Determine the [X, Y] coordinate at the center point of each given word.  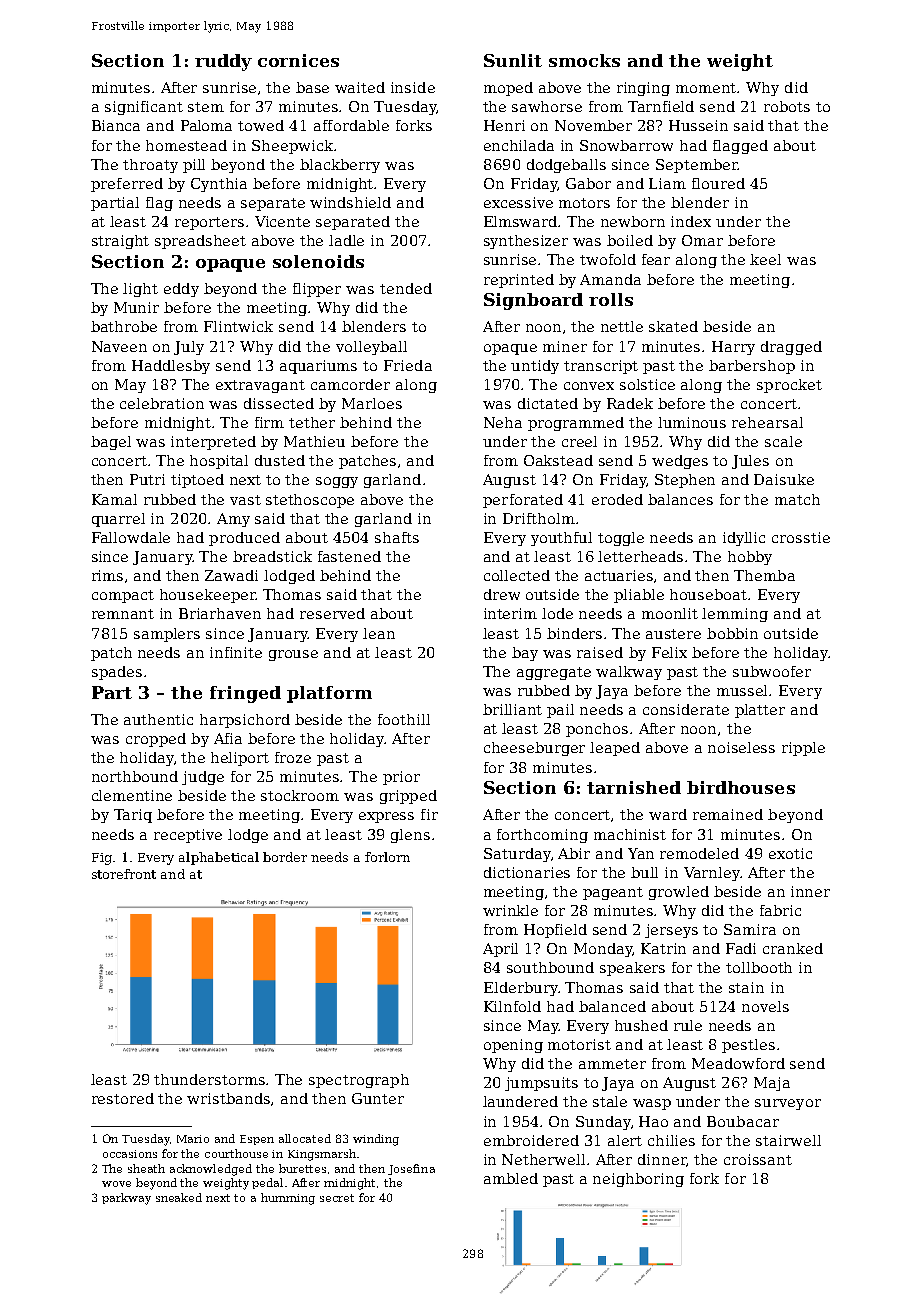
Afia [228, 738]
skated [673, 326]
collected [517, 575]
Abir [574, 853]
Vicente [282, 221]
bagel [111, 443]
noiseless [741, 747]
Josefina [411, 1169]
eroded [617, 499]
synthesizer [526, 242]
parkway [126, 1199]
